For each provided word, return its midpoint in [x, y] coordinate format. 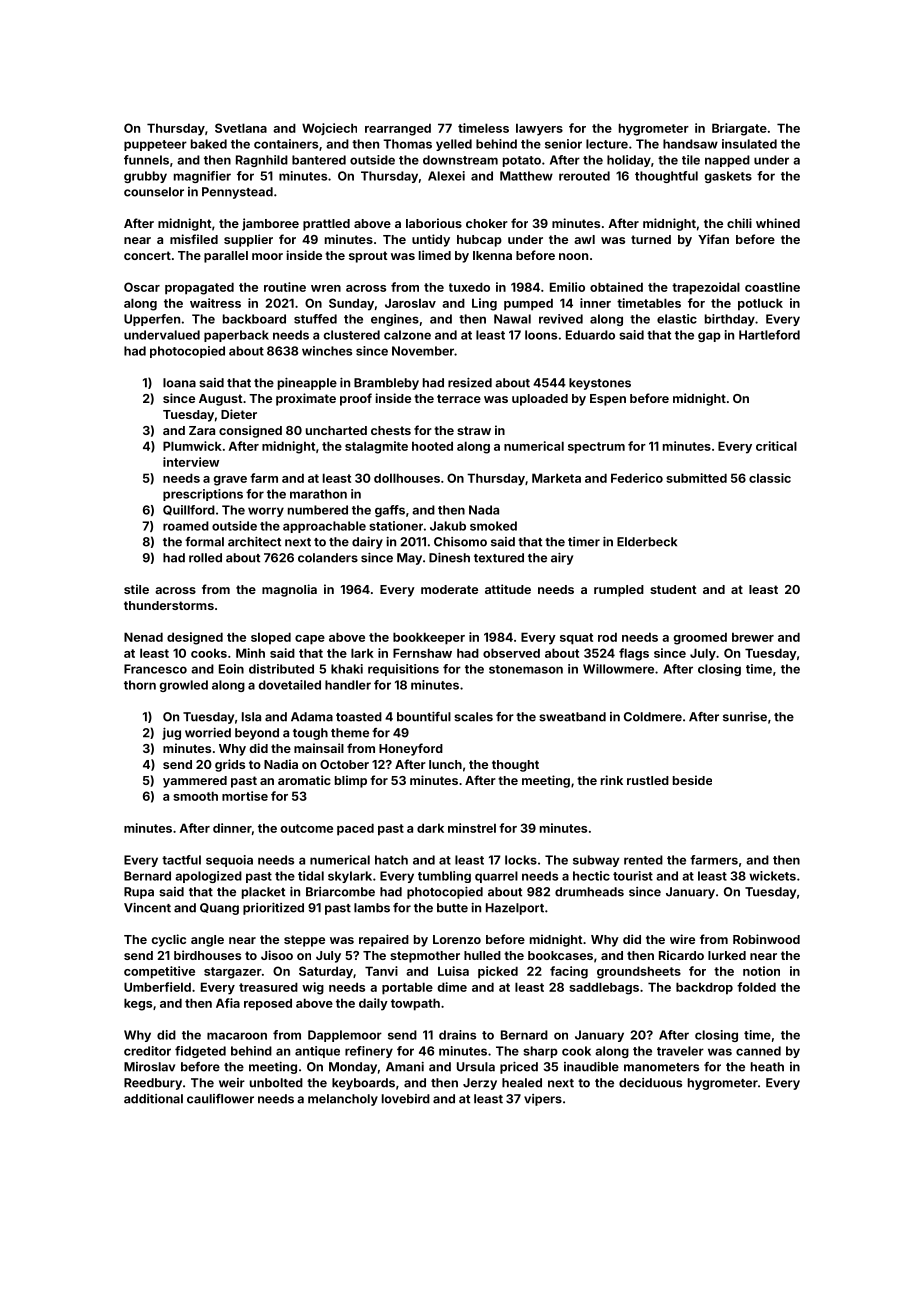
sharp [540, 1052]
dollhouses [407, 478]
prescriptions [203, 495]
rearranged [398, 129]
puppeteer [155, 145]
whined [778, 223]
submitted [696, 478]
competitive [159, 972]
